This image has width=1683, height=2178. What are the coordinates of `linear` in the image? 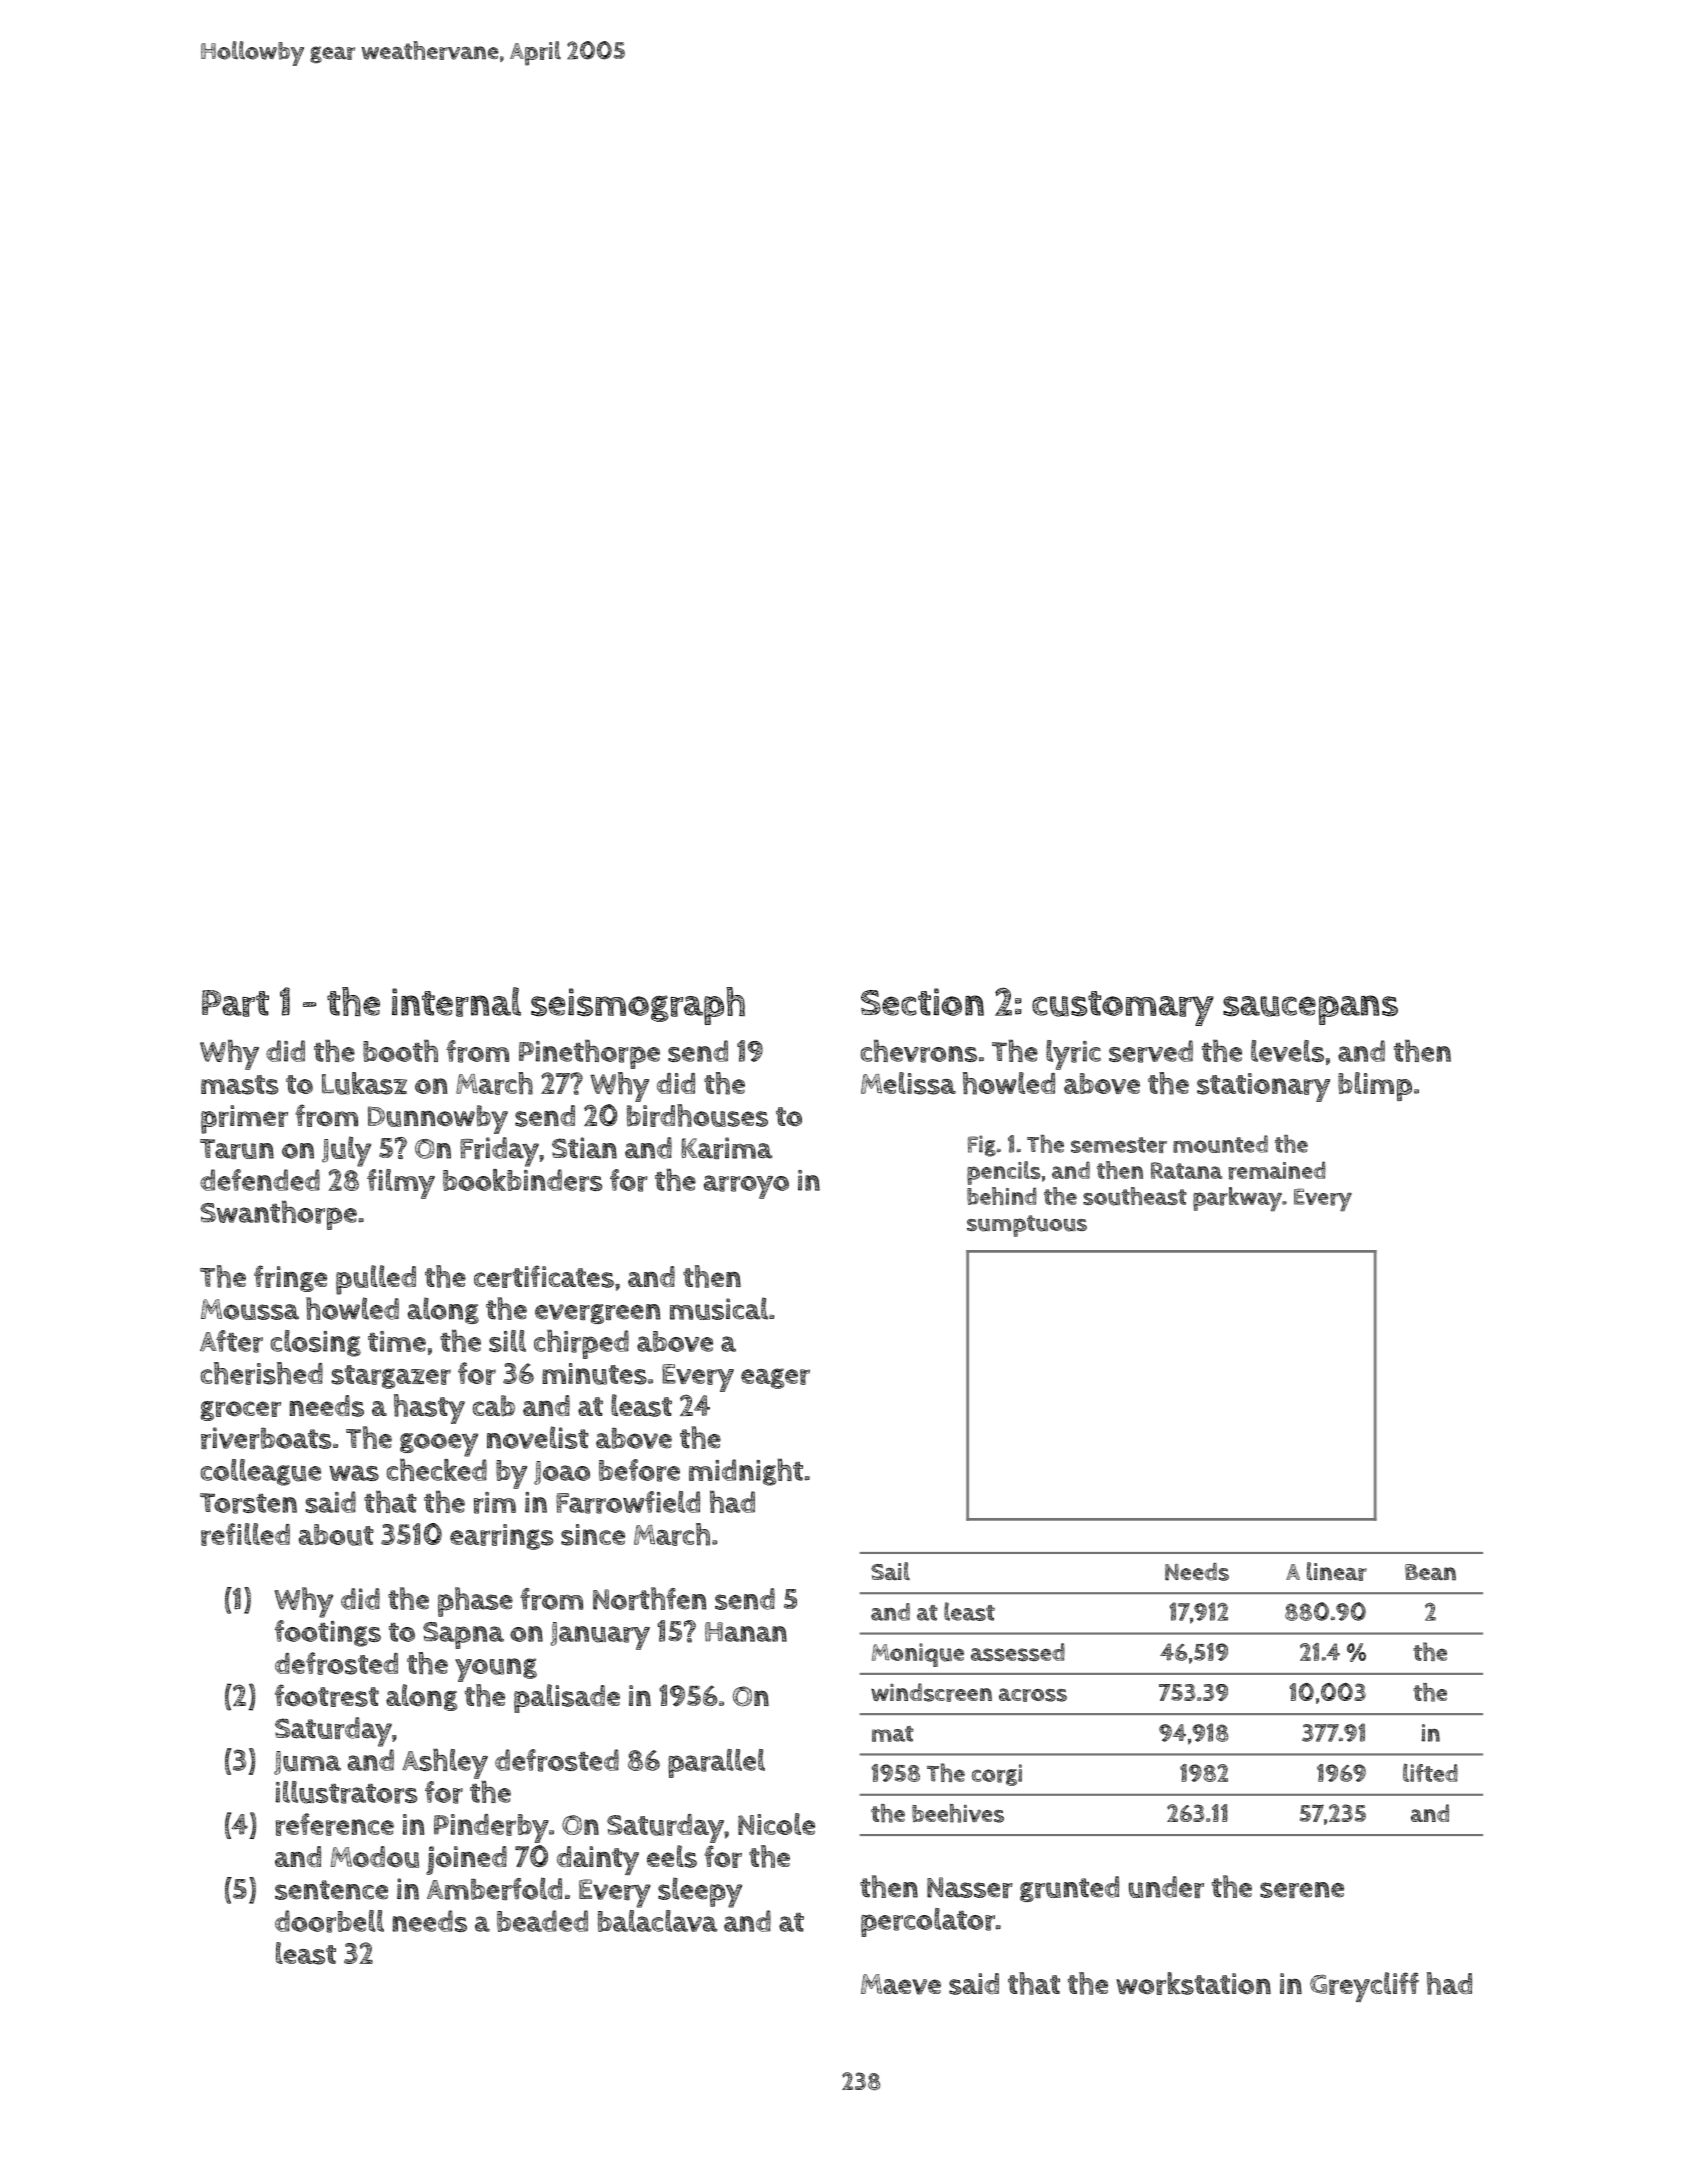 It's located at (1337, 1571).
